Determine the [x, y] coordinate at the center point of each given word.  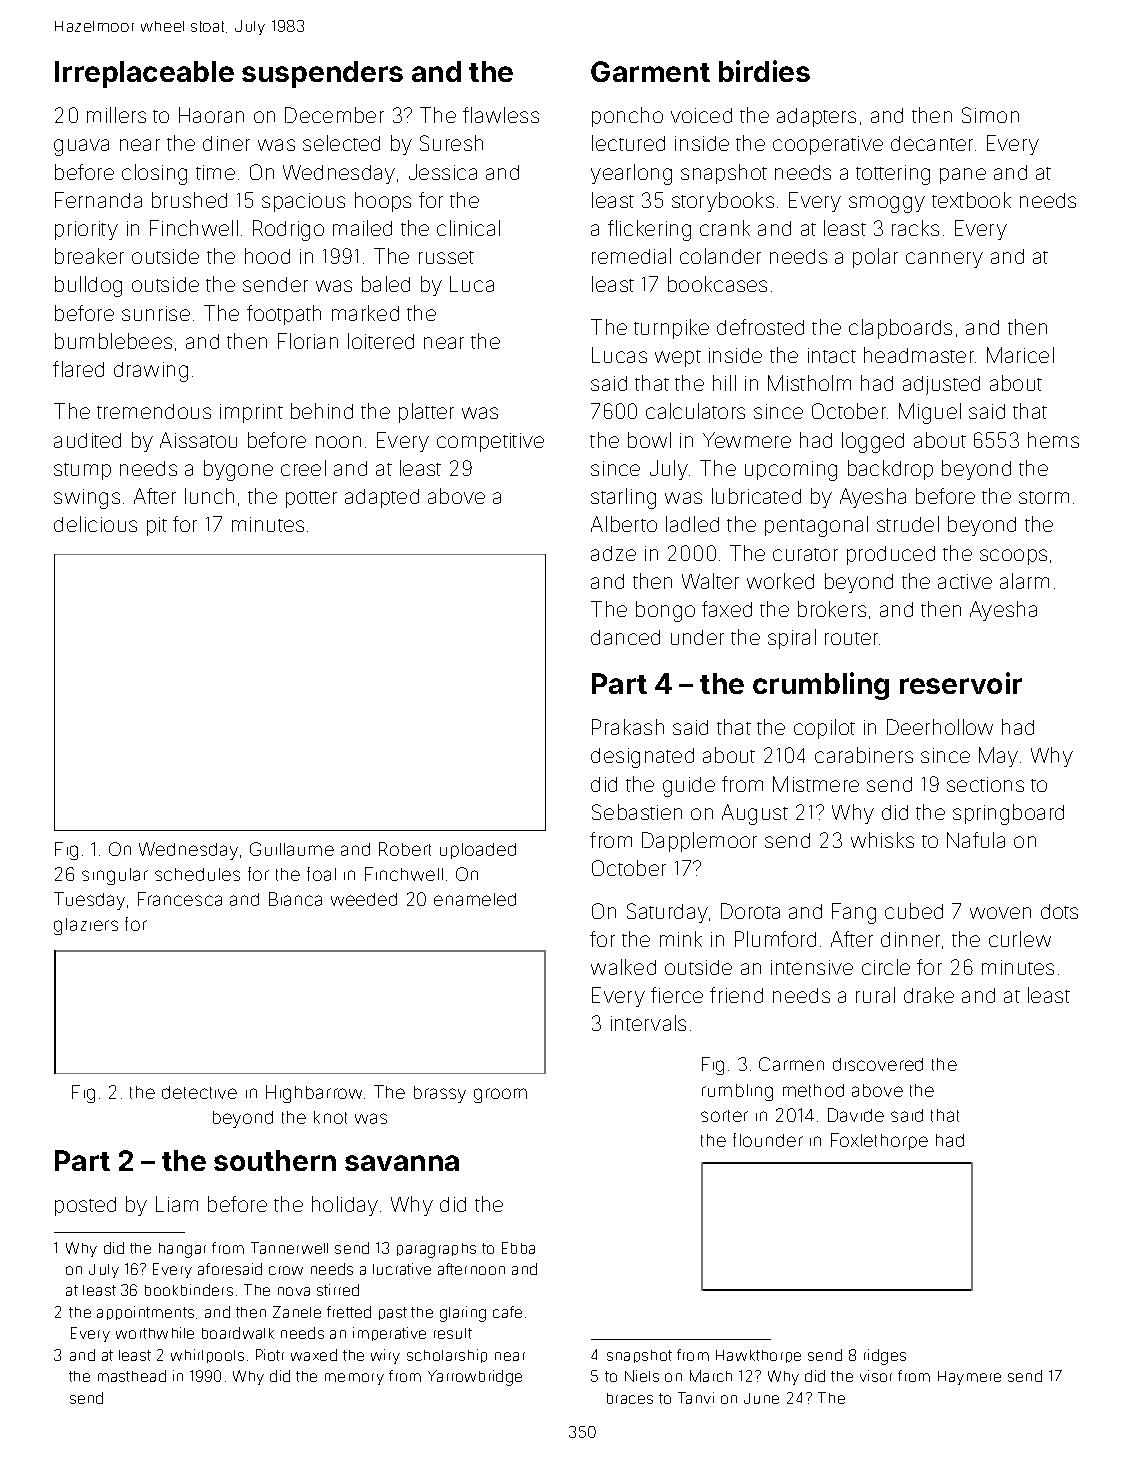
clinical [468, 228]
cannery [944, 260]
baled [386, 284]
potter [311, 499]
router [851, 638]
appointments [145, 1313]
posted [85, 1206]
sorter [724, 1116]
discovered [878, 1064]
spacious [303, 202]
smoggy [887, 204]
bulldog [88, 286]
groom [500, 1095]
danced [625, 637]
